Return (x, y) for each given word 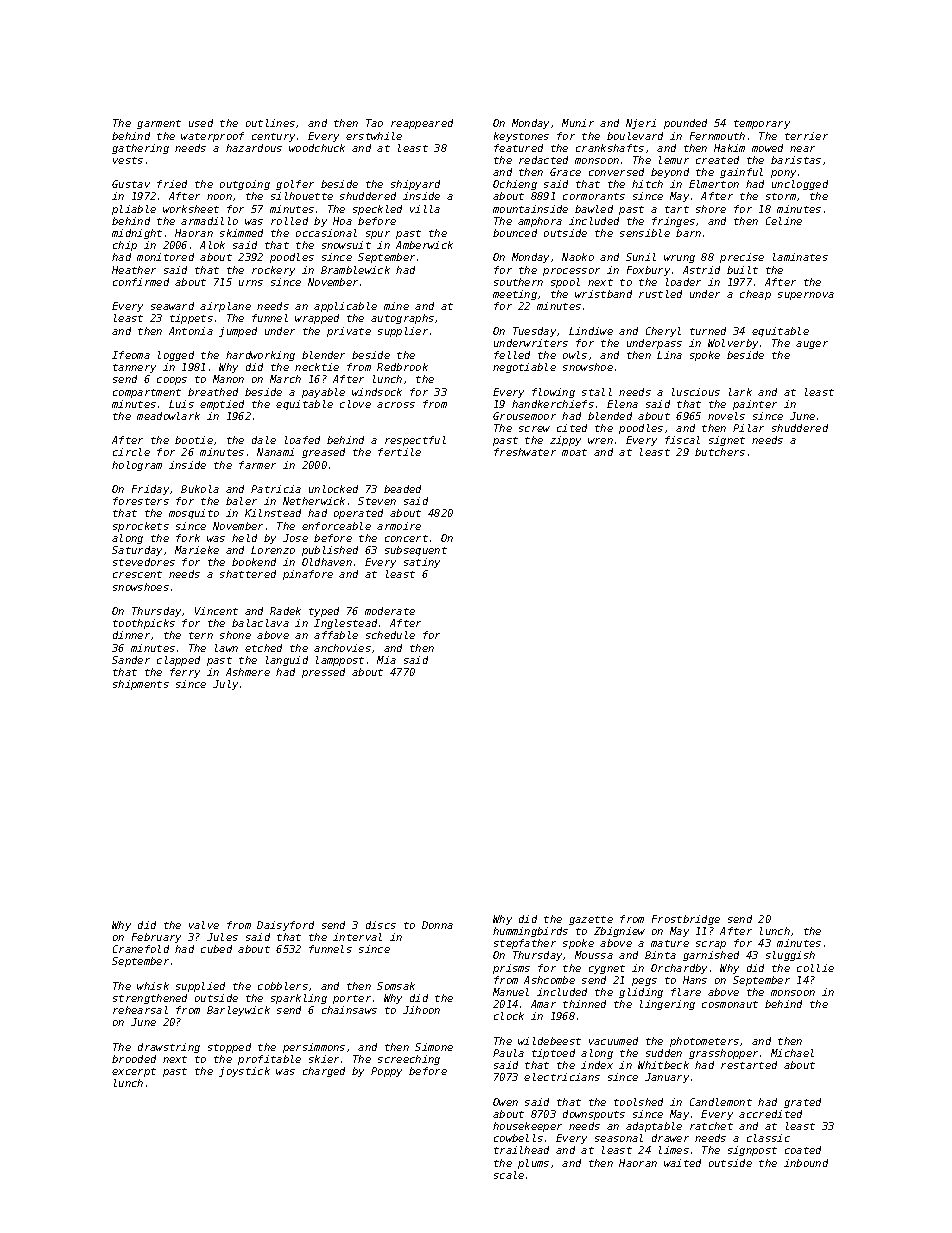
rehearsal (140, 1010)
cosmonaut (730, 1004)
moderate (390, 611)
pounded (685, 124)
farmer (257, 465)
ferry (185, 673)
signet (727, 441)
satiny (422, 563)
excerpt (134, 1072)
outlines (270, 123)
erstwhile (374, 136)
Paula (508, 1053)
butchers (720, 452)
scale (509, 1175)
